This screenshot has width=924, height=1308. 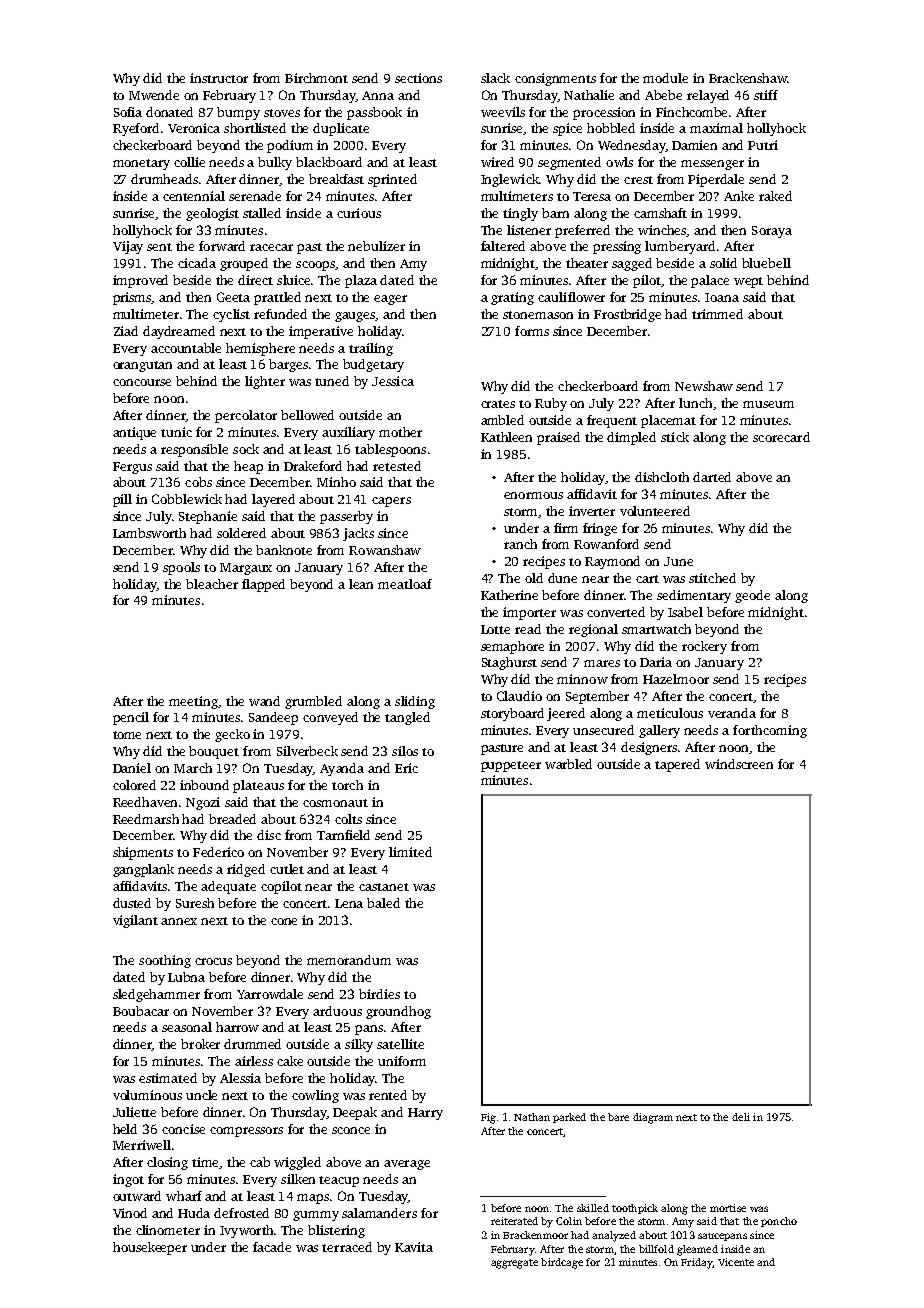 I want to click on orangutan, so click(x=142, y=366).
